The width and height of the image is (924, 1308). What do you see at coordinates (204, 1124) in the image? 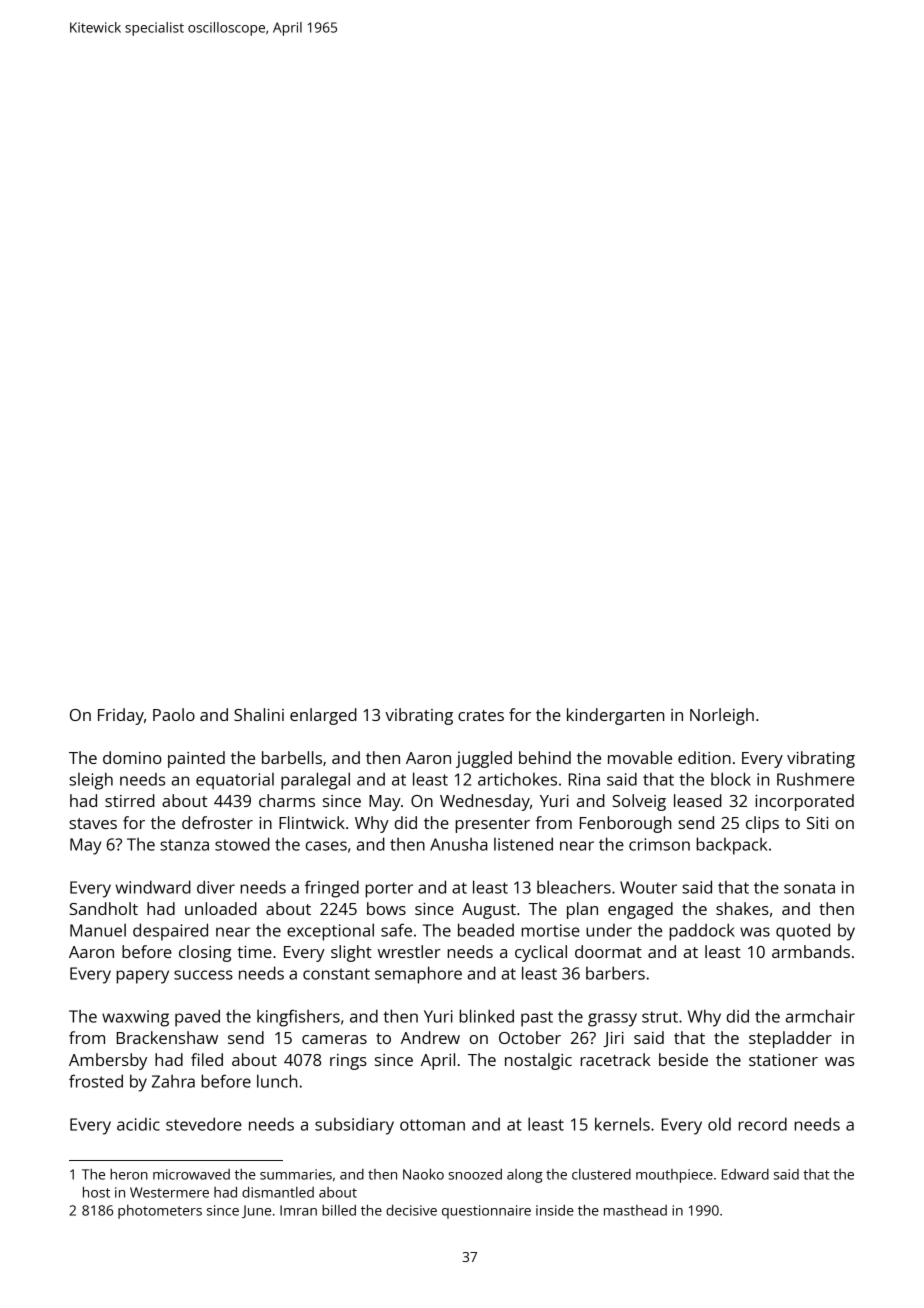
I see `stevedore` at bounding box center [204, 1124].
